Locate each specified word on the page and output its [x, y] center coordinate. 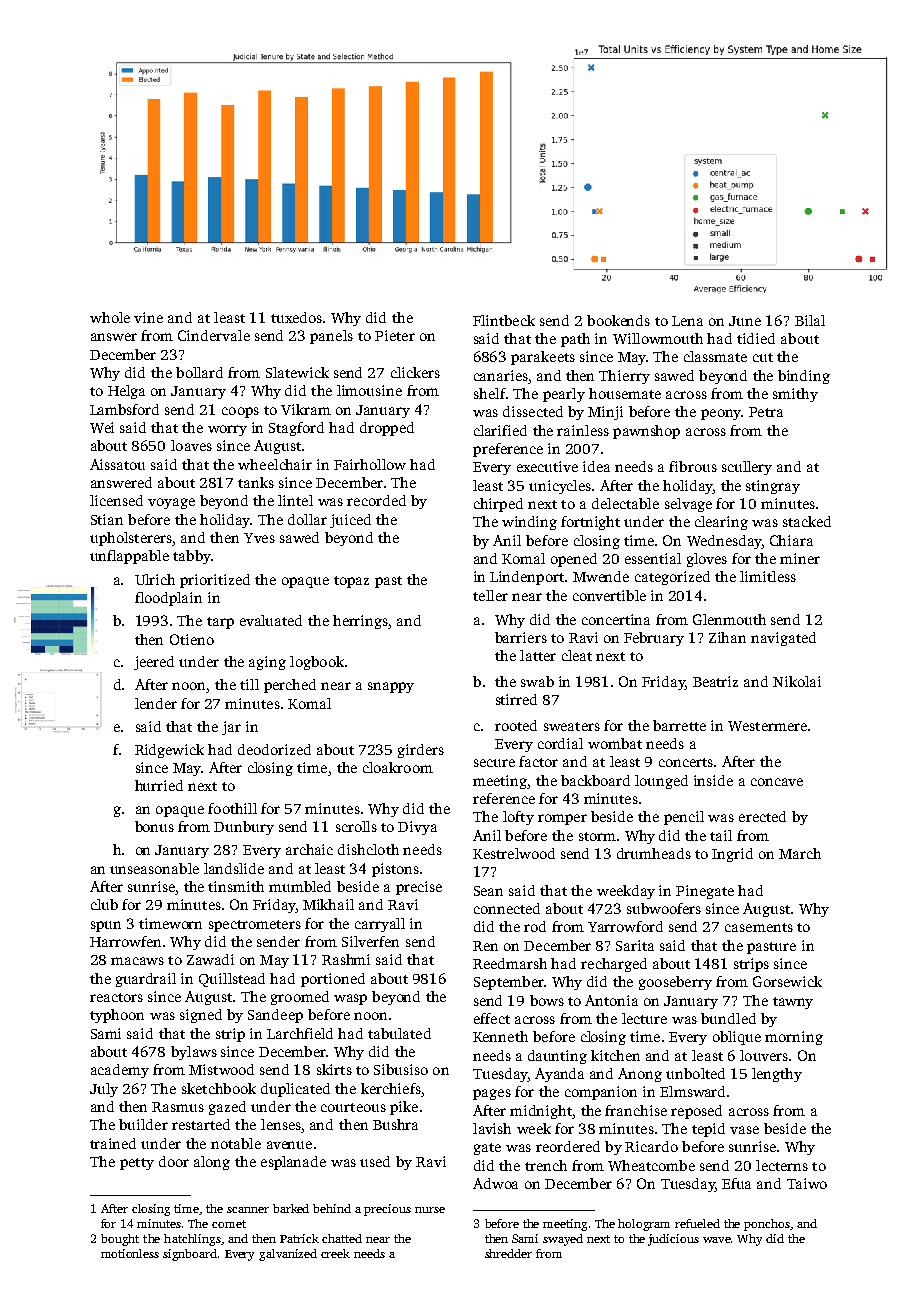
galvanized [288, 1255]
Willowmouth [658, 338]
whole [110, 317]
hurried [159, 785]
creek [335, 1253]
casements [759, 927]
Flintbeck [504, 320]
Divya [417, 828]
